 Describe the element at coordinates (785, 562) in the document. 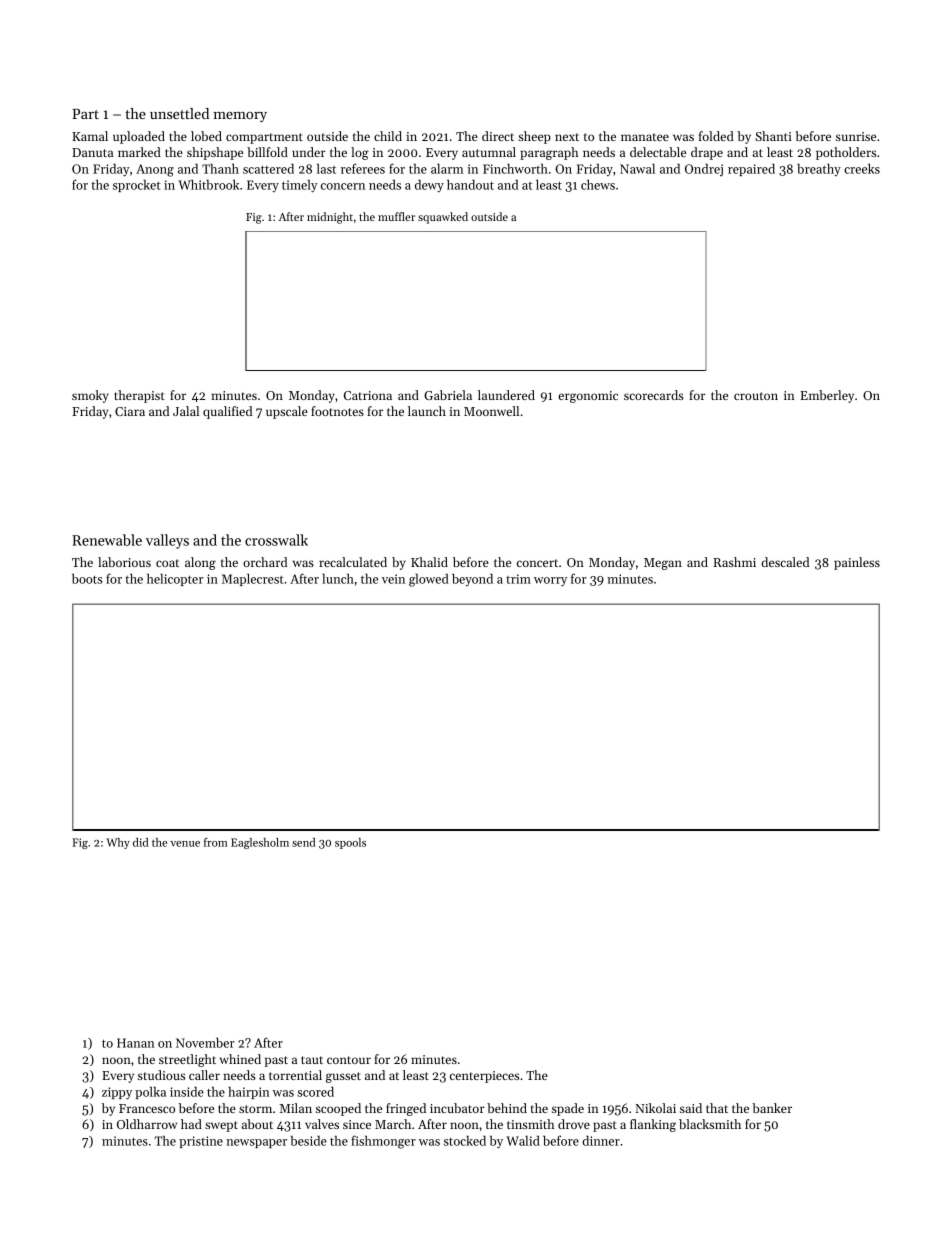

I see `descaled` at that location.
